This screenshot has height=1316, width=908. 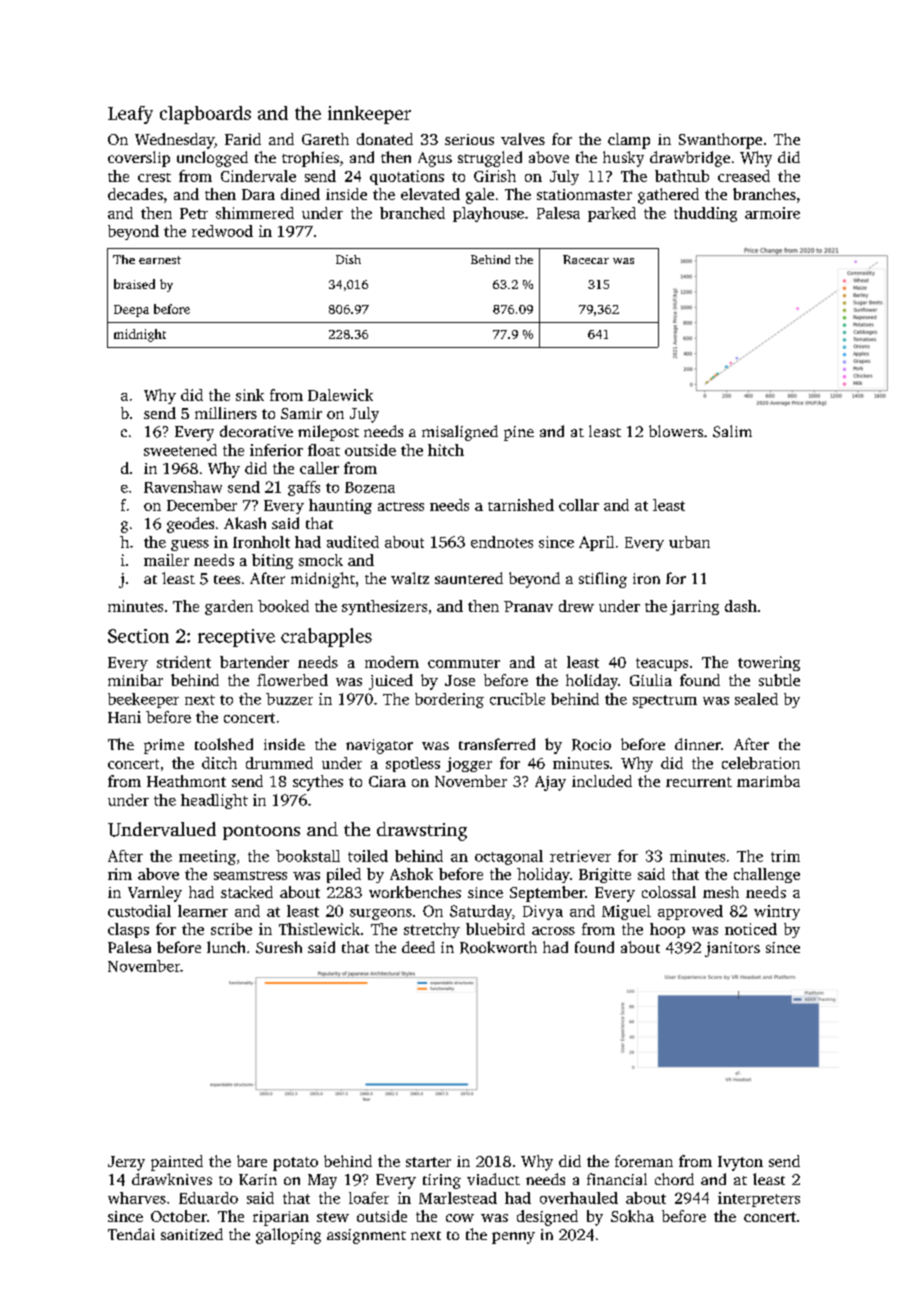 I want to click on deed, so click(x=418, y=947).
